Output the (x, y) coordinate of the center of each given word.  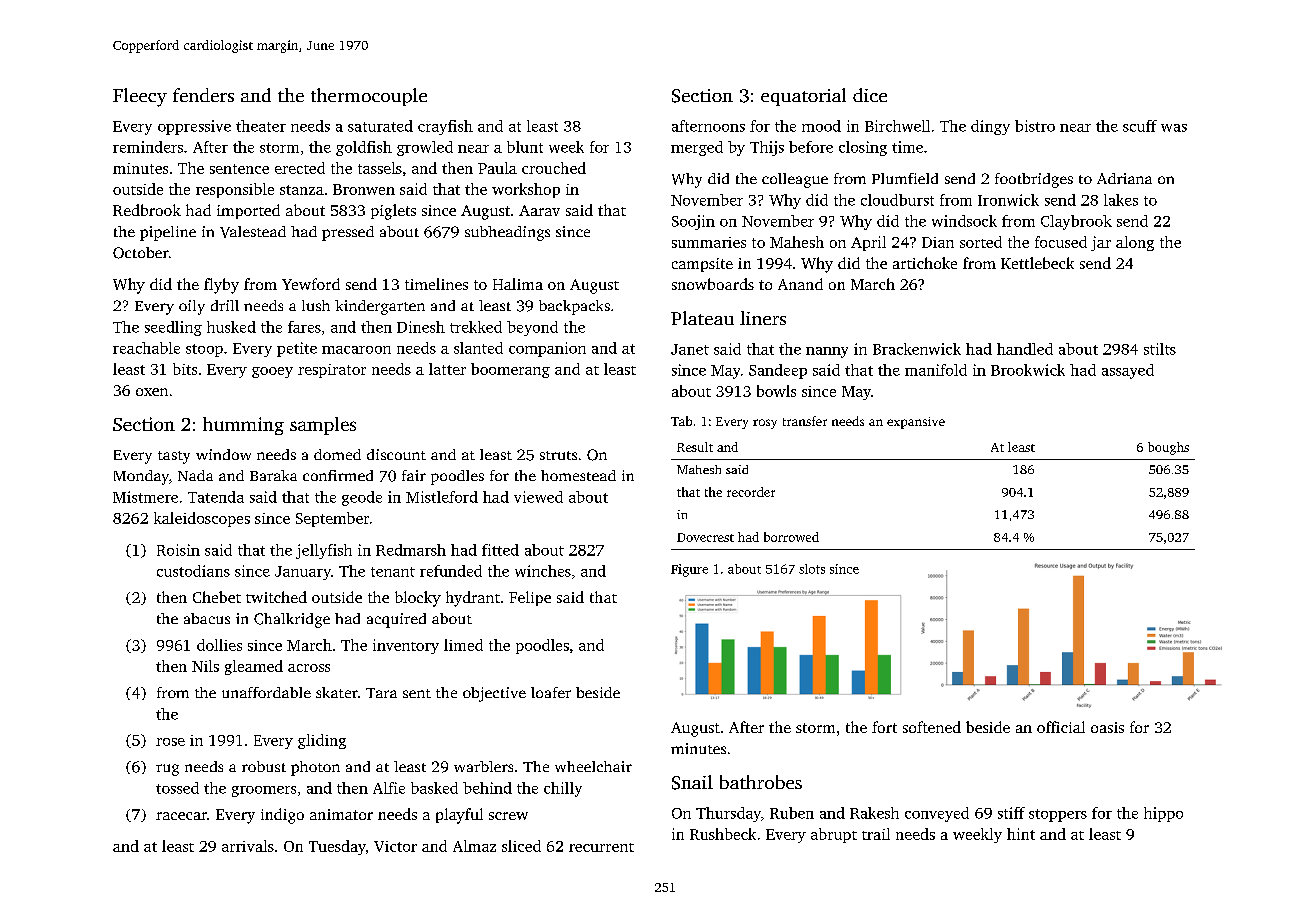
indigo (282, 816)
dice (870, 95)
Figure (689, 570)
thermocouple (369, 97)
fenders (203, 95)
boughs (1168, 448)
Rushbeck (723, 834)
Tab (681, 421)
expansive (916, 423)
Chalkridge (292, 620)
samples (323, 426)
